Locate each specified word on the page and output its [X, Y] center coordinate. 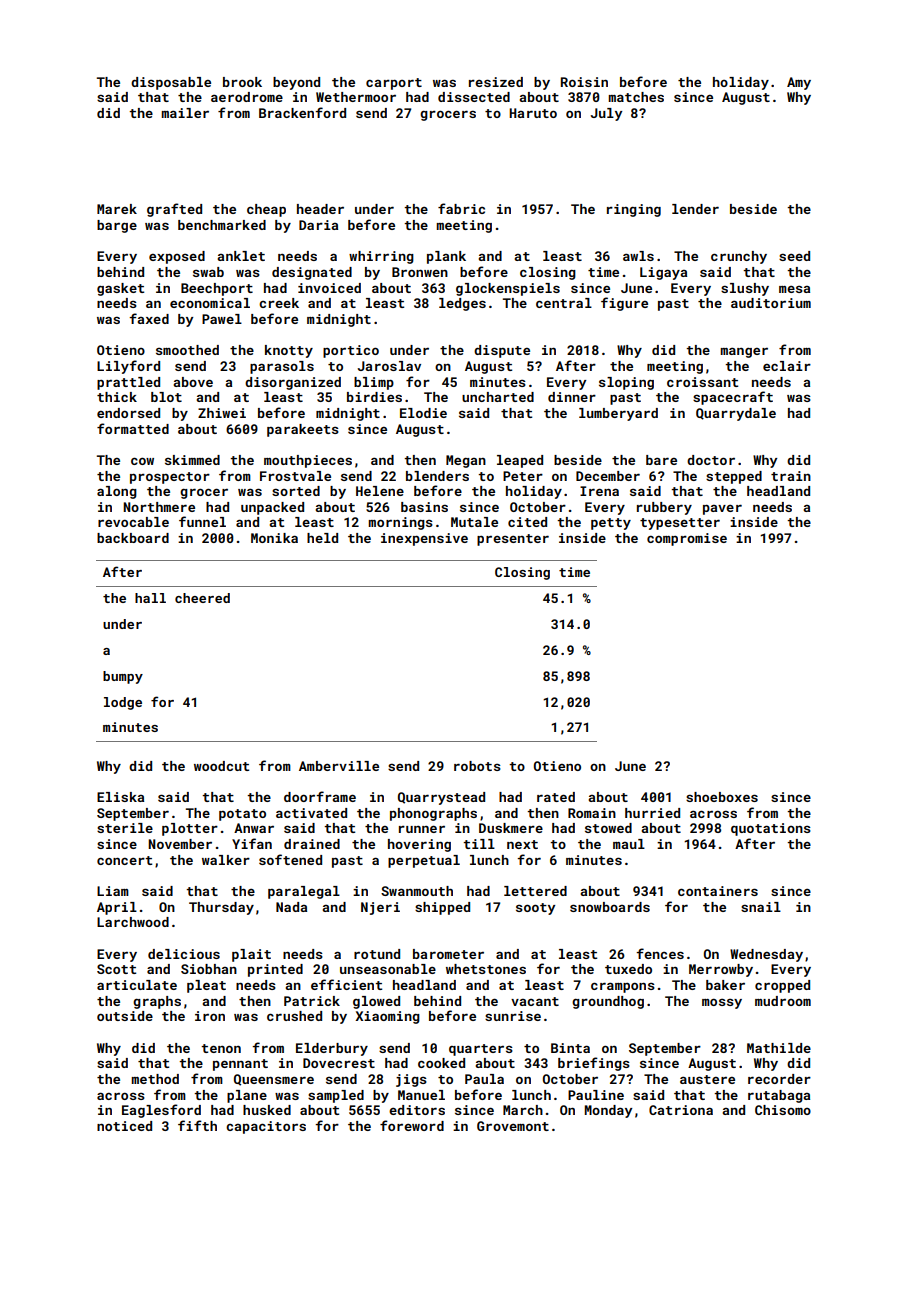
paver [722, 509]
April [117, 908]
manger [744, 352]
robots [477, 766]
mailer [185, 113]
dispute [502, 351]
